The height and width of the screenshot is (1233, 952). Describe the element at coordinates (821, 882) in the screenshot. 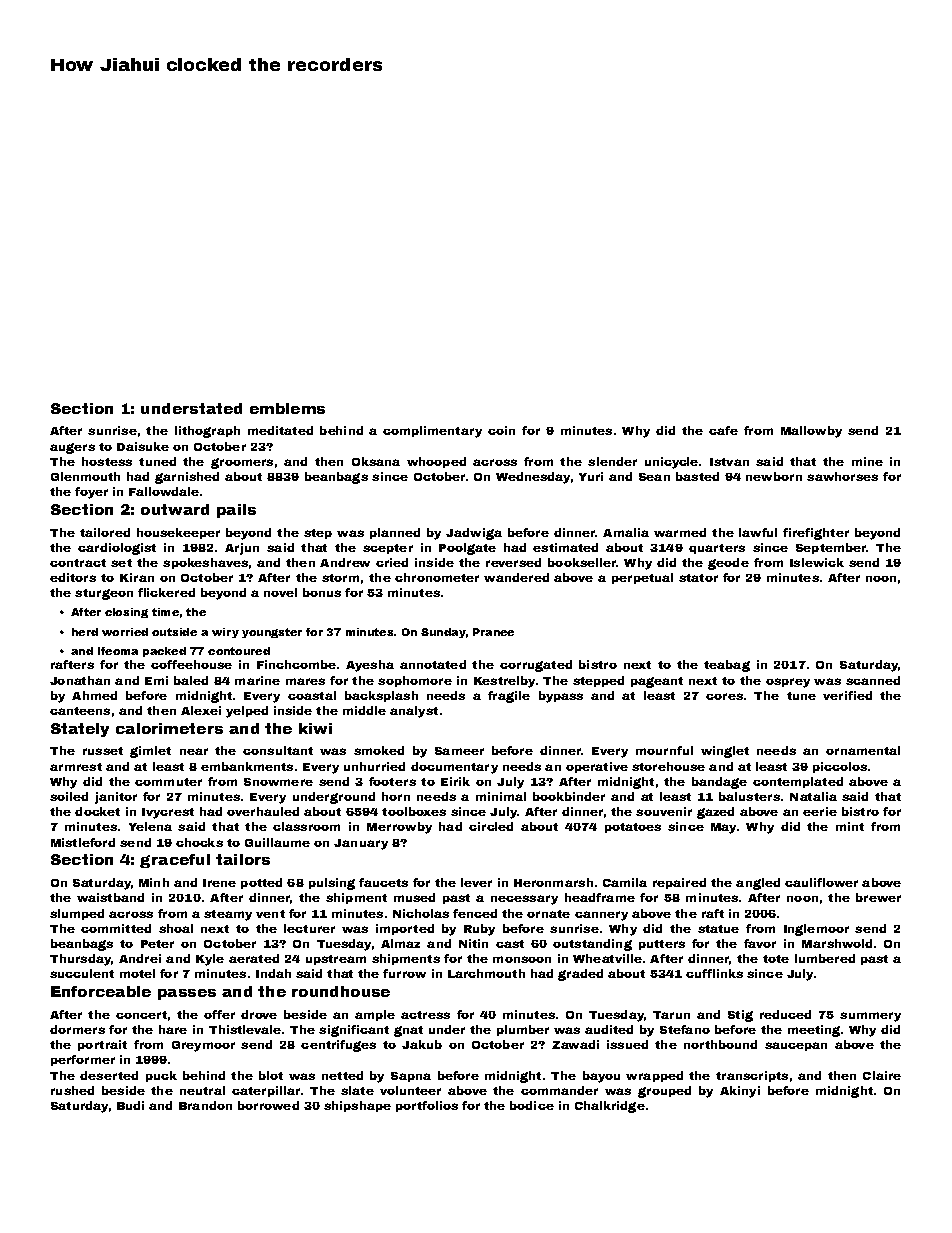

I see `cauliflower` at that location.
